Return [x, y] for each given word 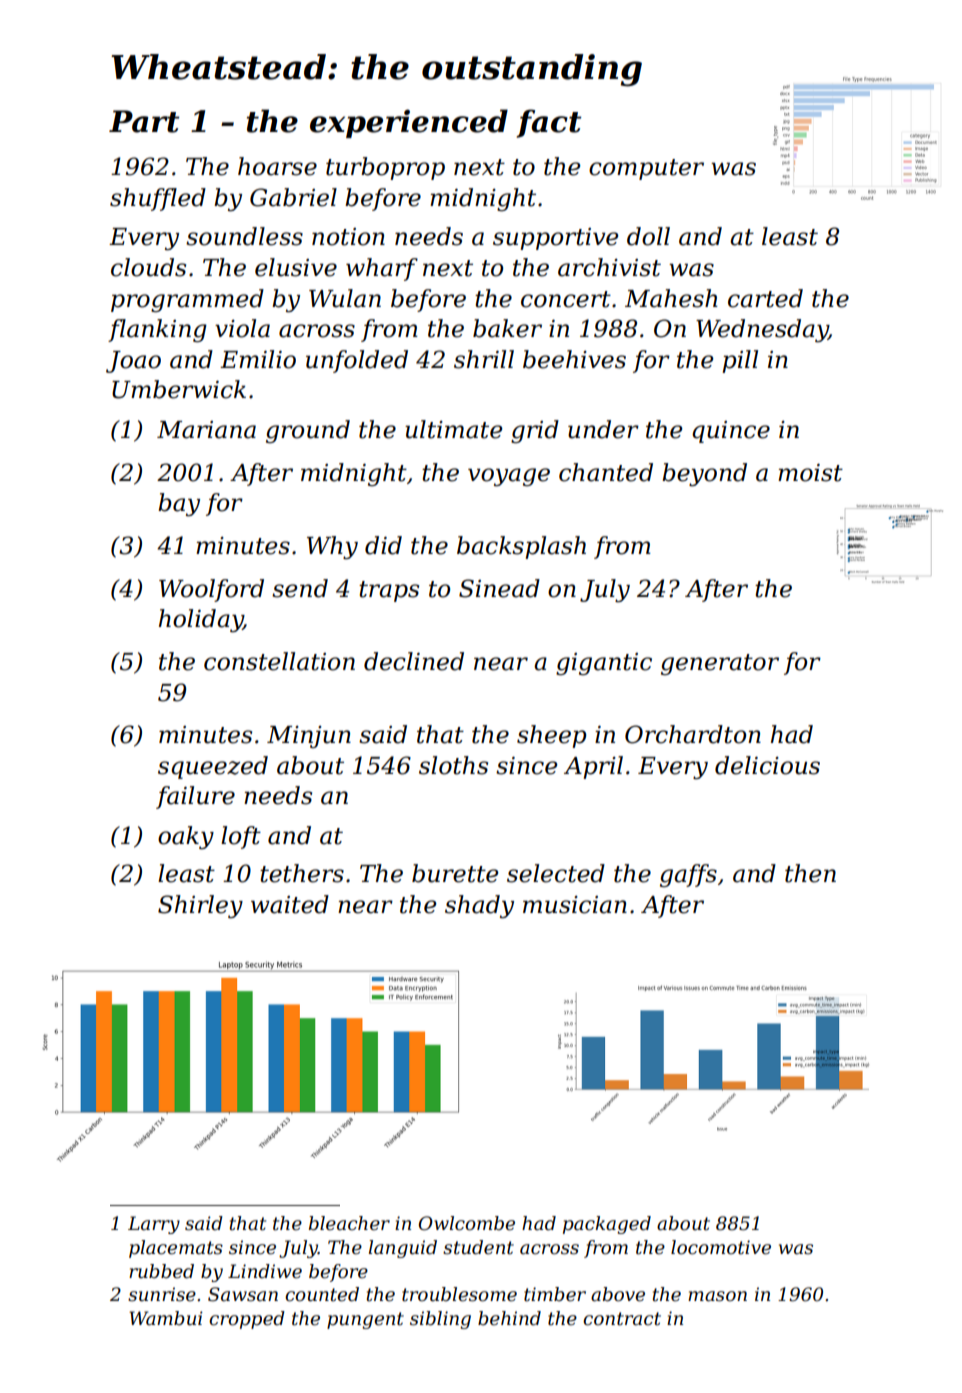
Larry [154, 1225]
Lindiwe [265, 1271]
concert [566, 299]
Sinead [499, 588]
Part [144, 121]
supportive [555, 239]
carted [765, 298]
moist [810, 473]
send [300, 588]
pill [740, 361]
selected [556, 873]
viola [242, 328]
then [810, 873]
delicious [767, 765]
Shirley [200, 906]
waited [290, 904]
